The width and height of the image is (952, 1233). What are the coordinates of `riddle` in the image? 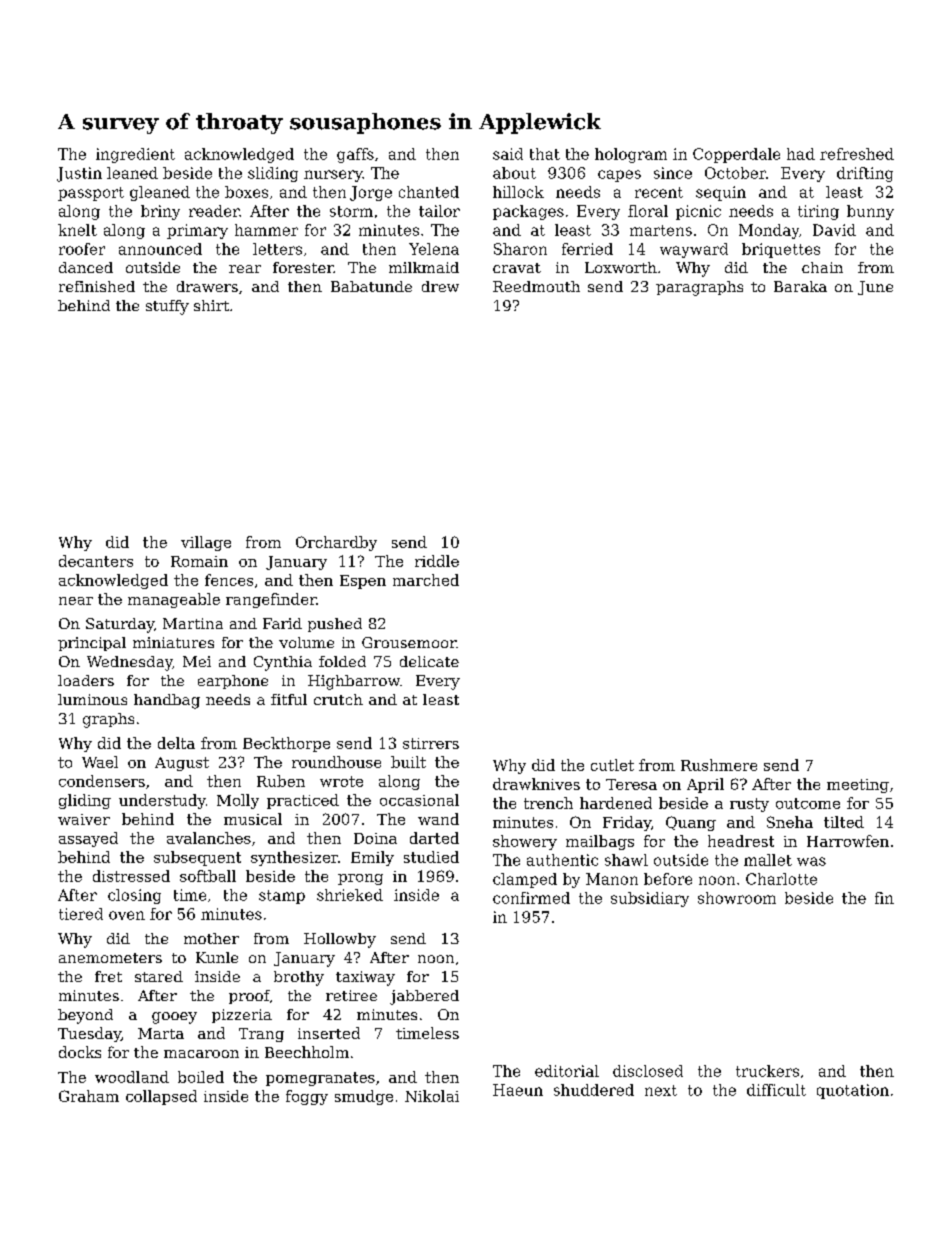 It's located at (437, 561).
